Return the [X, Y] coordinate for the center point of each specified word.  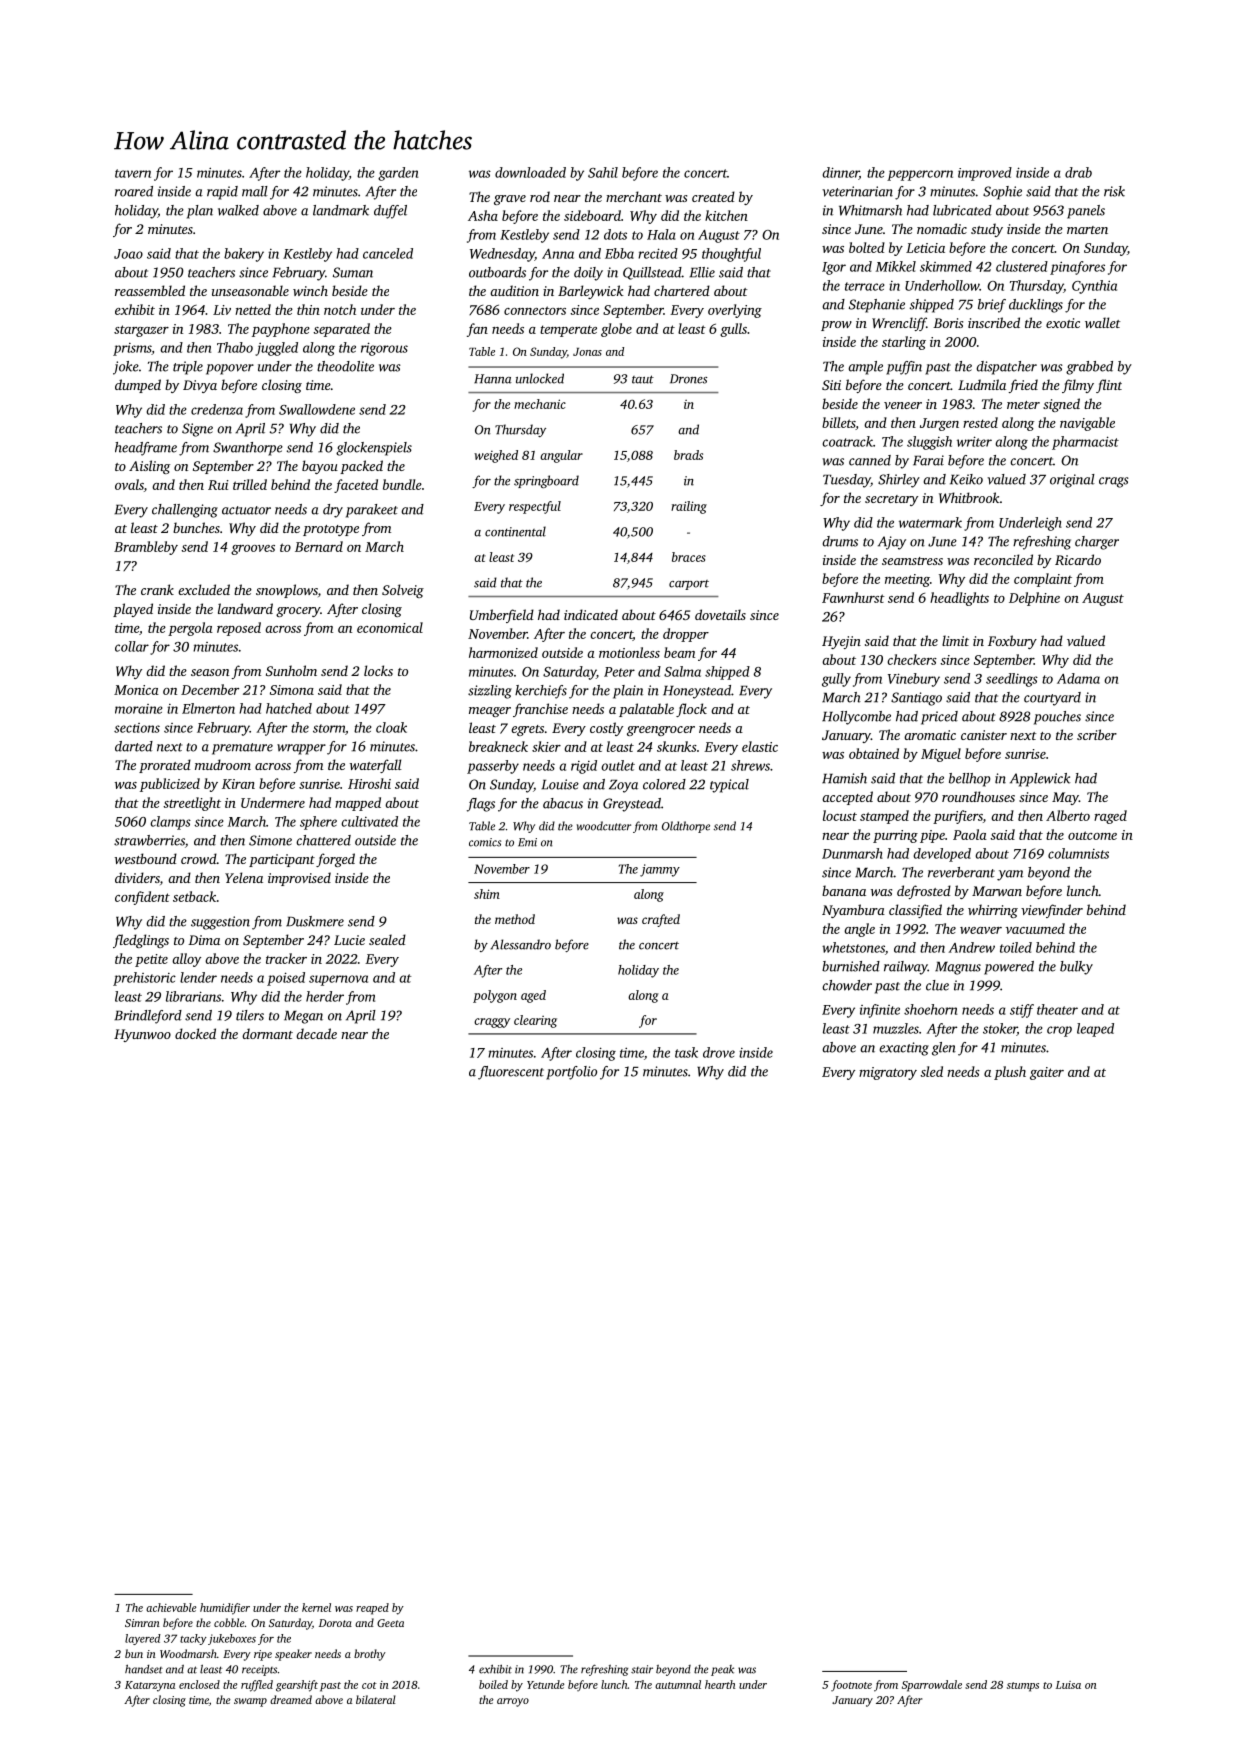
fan [477, 330]
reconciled [1003, 559]
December [210, 689]
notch [340, 309]
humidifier [225, 1609]
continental [515, 531]
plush [1010, 1073]
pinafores [1077, 268]
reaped [372, 1609]
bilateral [376, 1699]
